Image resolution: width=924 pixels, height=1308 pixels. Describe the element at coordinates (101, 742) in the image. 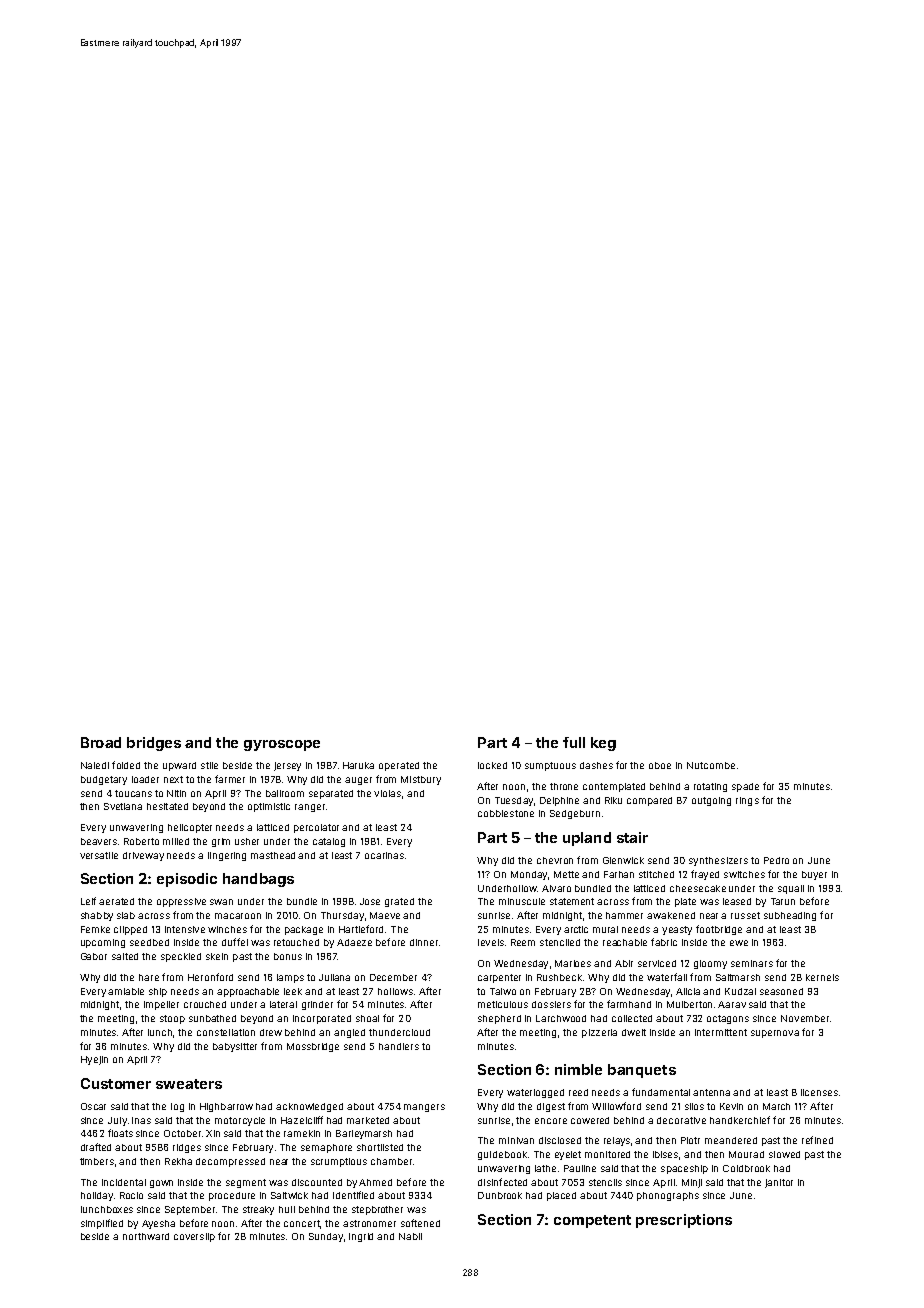

I see `Broad` at that location.
